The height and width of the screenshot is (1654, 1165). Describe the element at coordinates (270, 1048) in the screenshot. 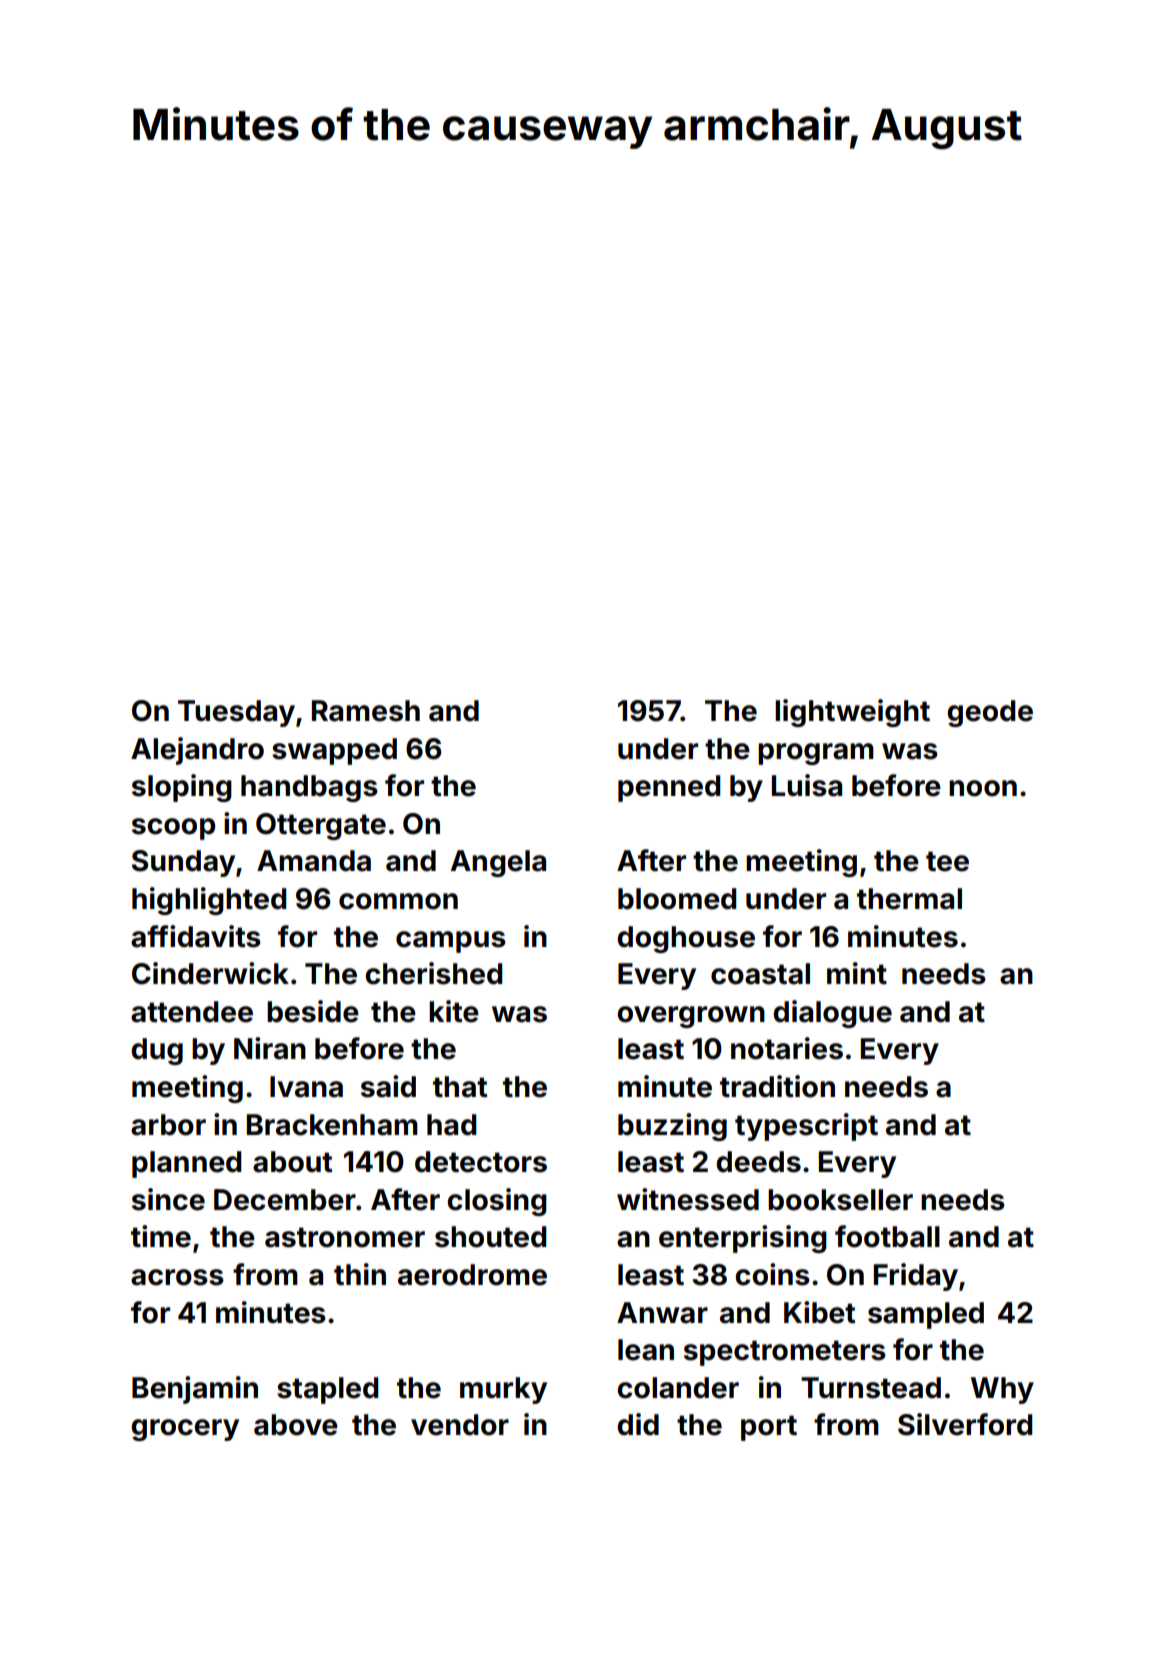

I see `Niran` at that location.
